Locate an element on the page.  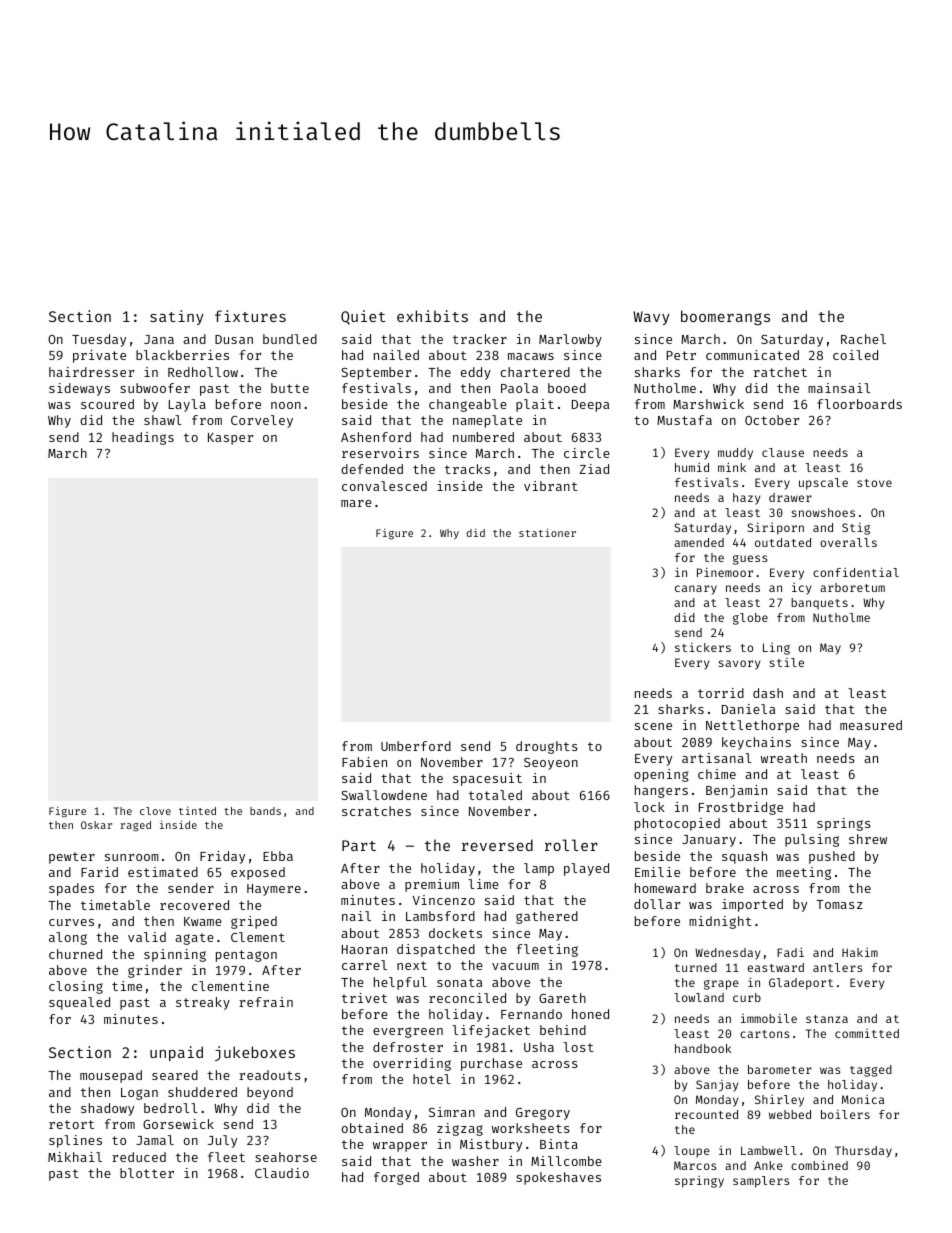
stationer is located at coordinates (547, 532).
